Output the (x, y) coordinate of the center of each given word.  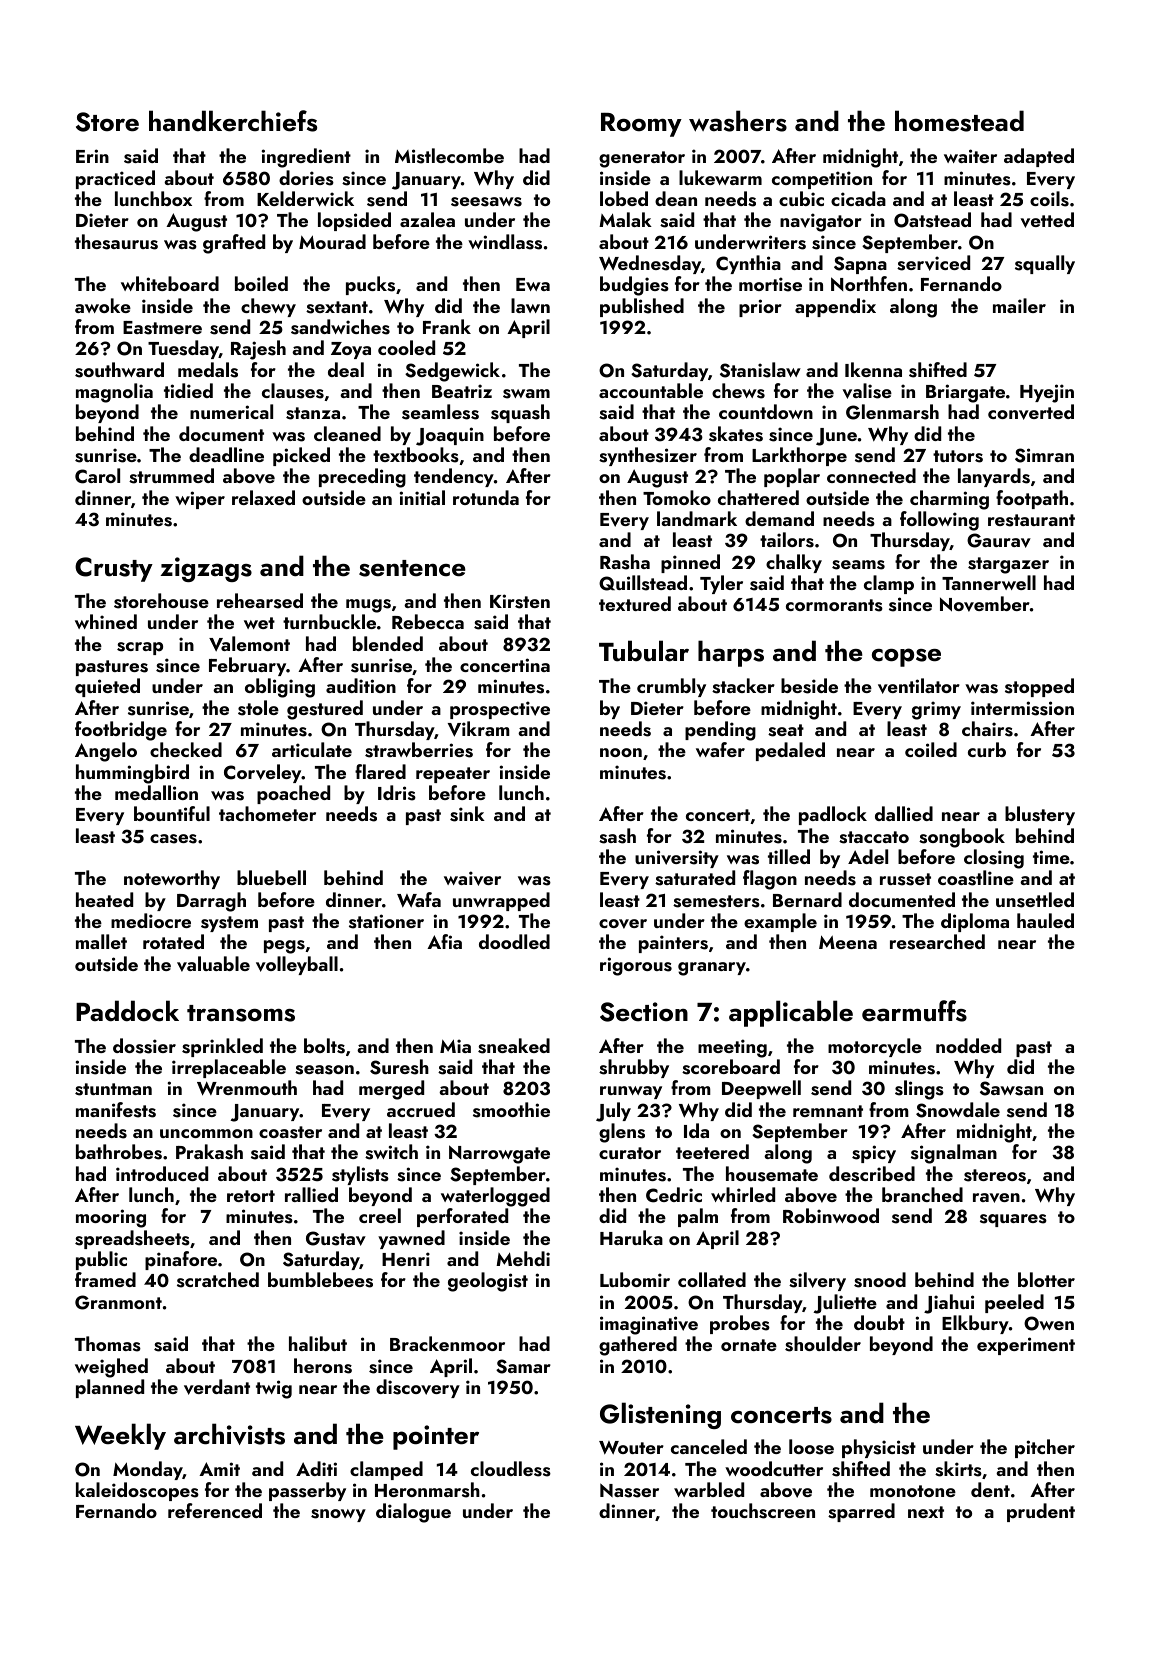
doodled (514, 941)
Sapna (860, 265)
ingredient (306, 158)
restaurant (1031, 520)
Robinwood (831, 1215)
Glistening (660, 1415)
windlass (505, 242)
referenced (215, 1510)
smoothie (511, 1110)
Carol (97, 476)
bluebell (271, 877)
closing (994, 859)
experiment (1026, 1346)
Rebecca (428, 621)
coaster (290, 1132)
